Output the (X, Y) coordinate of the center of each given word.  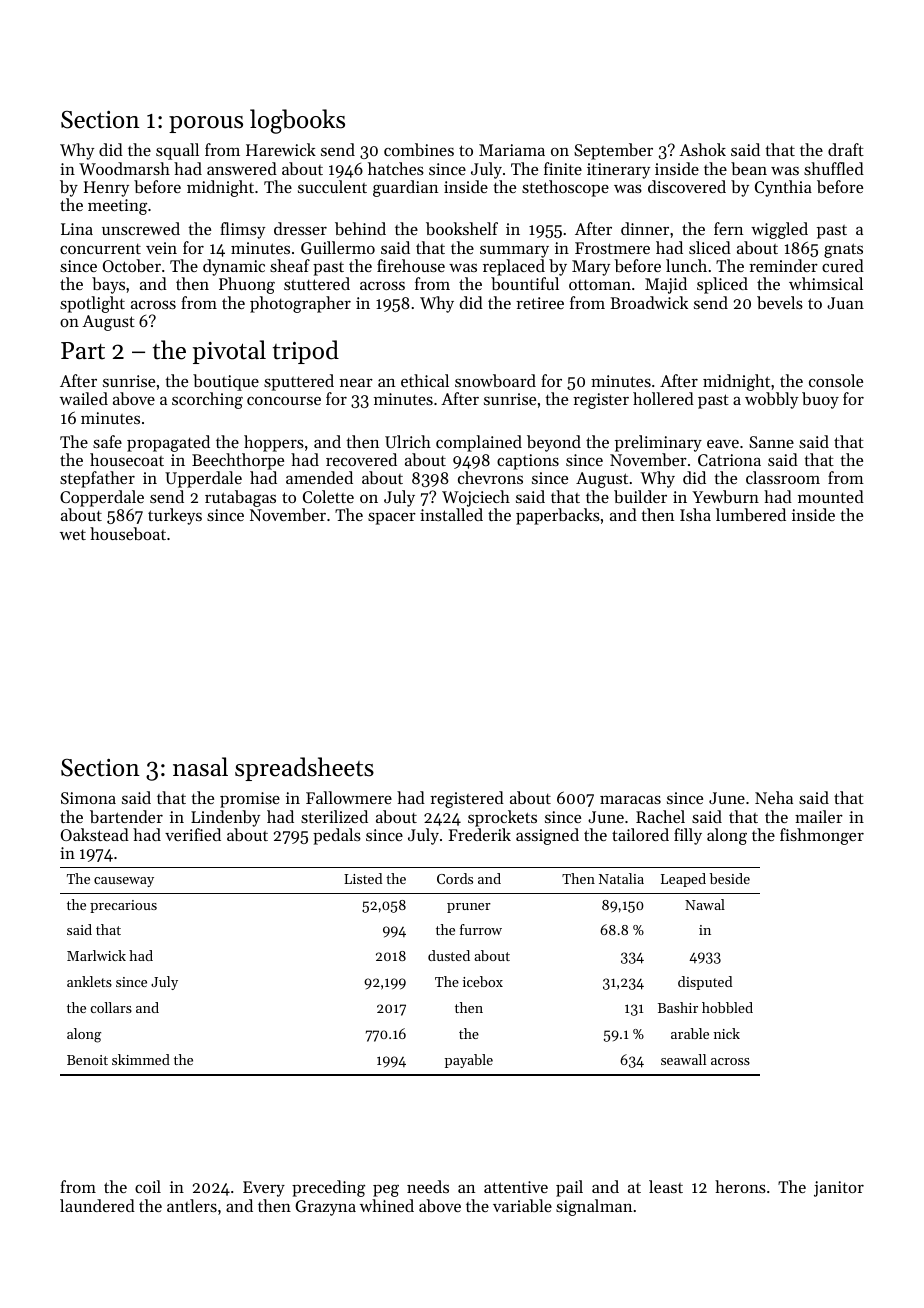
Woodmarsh (124, 168)
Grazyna (325, 1208)
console (836, 380)
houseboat (128, 533)
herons (740, 1186)
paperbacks (558, 516)
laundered (97, 1205)
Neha (774, 797)
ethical (425, 380)
